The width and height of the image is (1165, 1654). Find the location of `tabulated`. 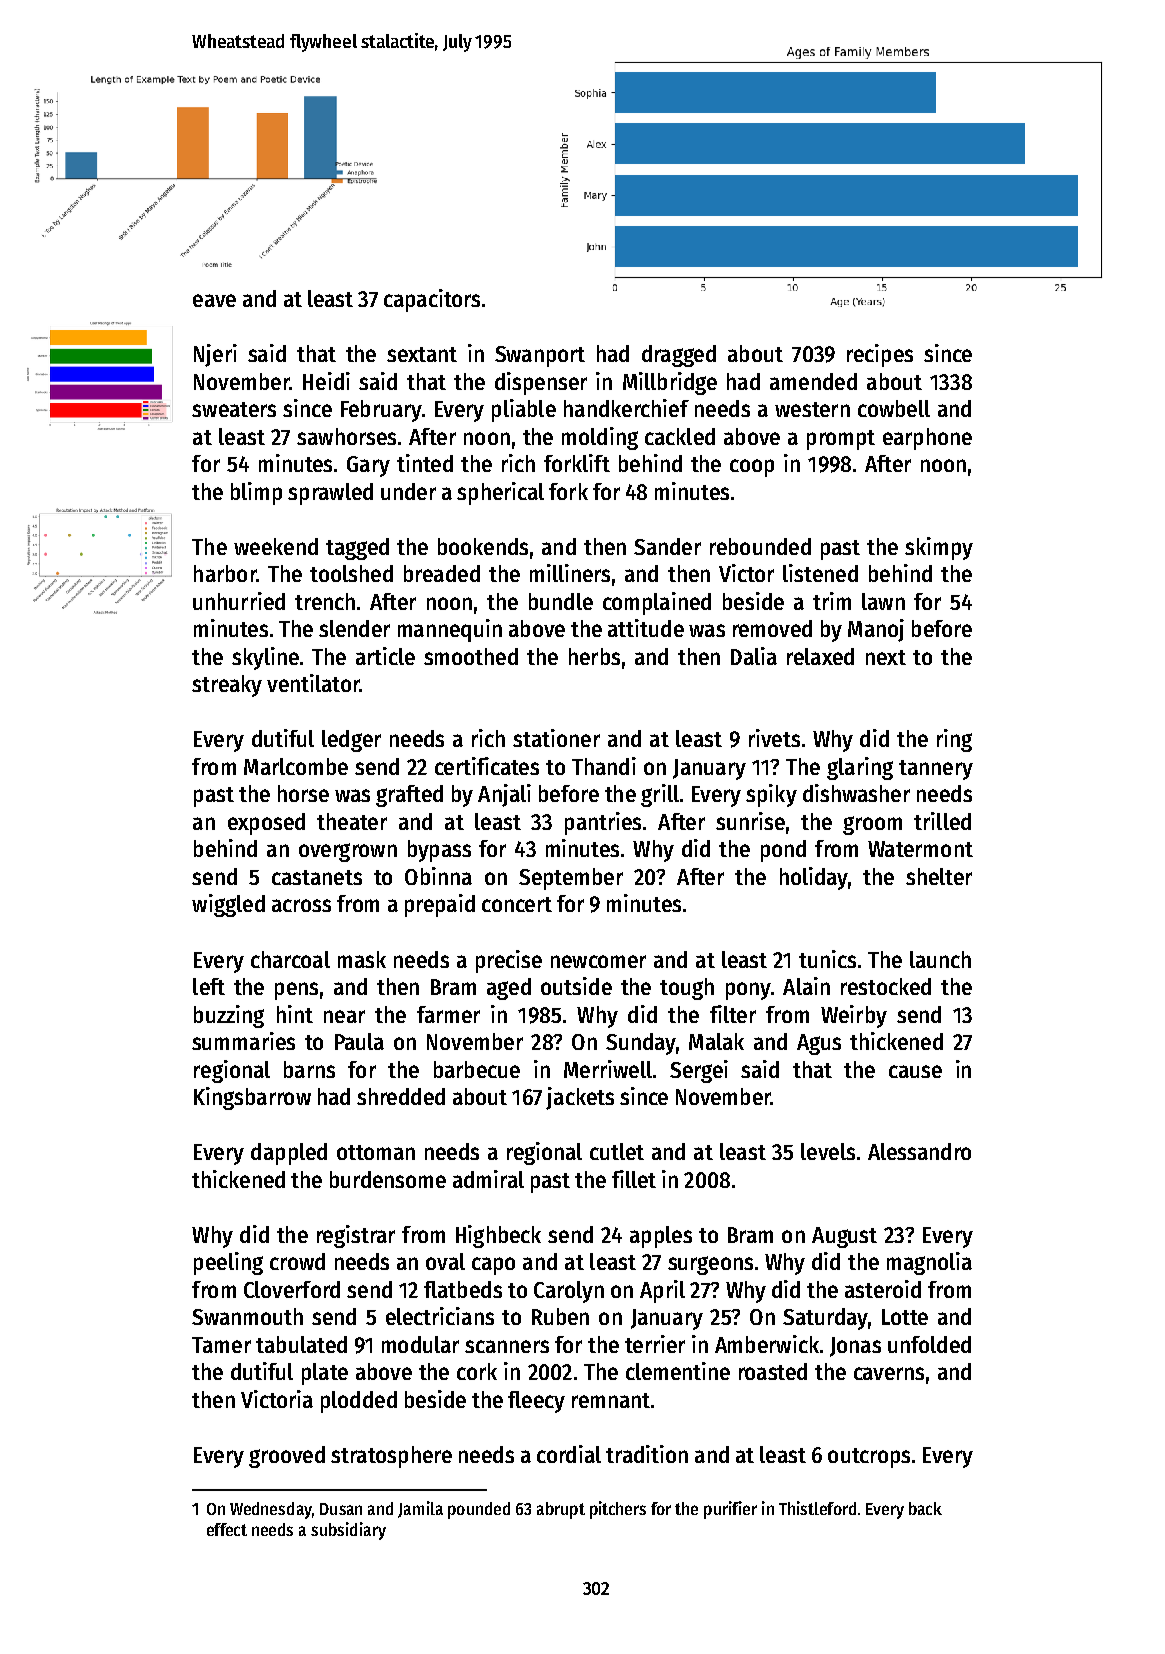

tabulated is located at coordinates (301, 1344).
